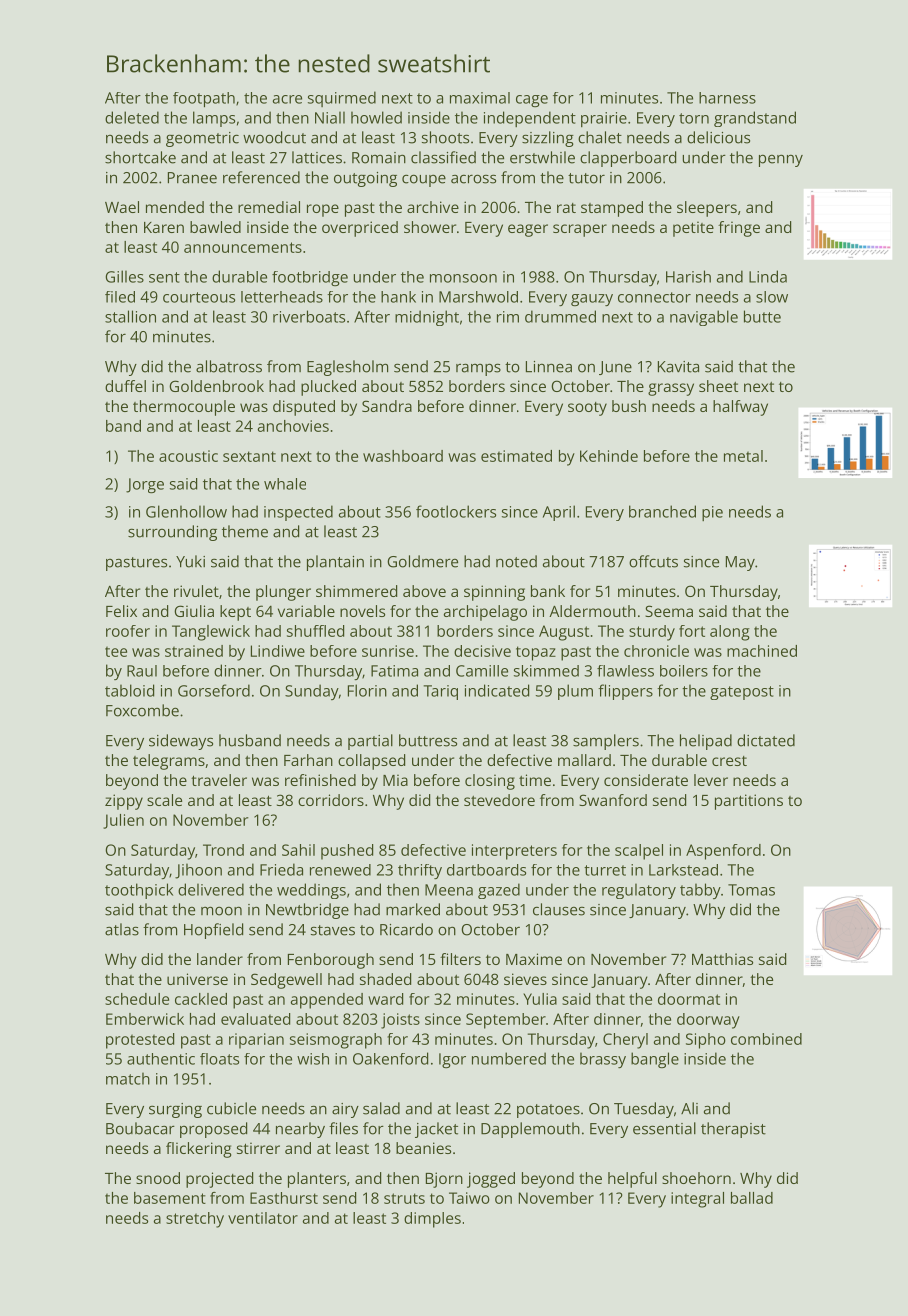 This screenshot has width=908, height=1316. I want to click on strained, so click(194, 651).
